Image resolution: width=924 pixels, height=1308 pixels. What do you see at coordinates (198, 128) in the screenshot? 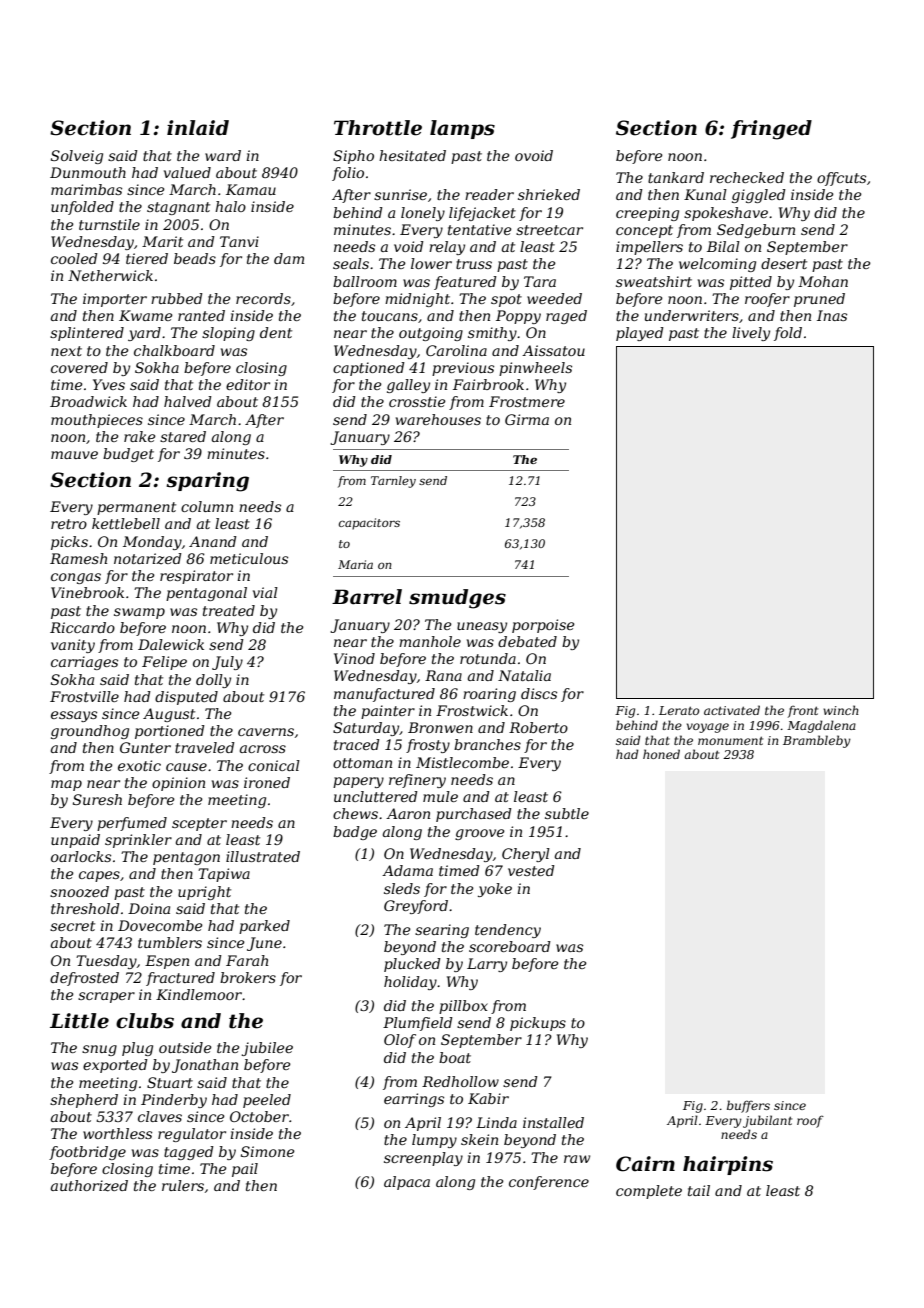
I see `inlaid` at bounding box center [198, 128].
